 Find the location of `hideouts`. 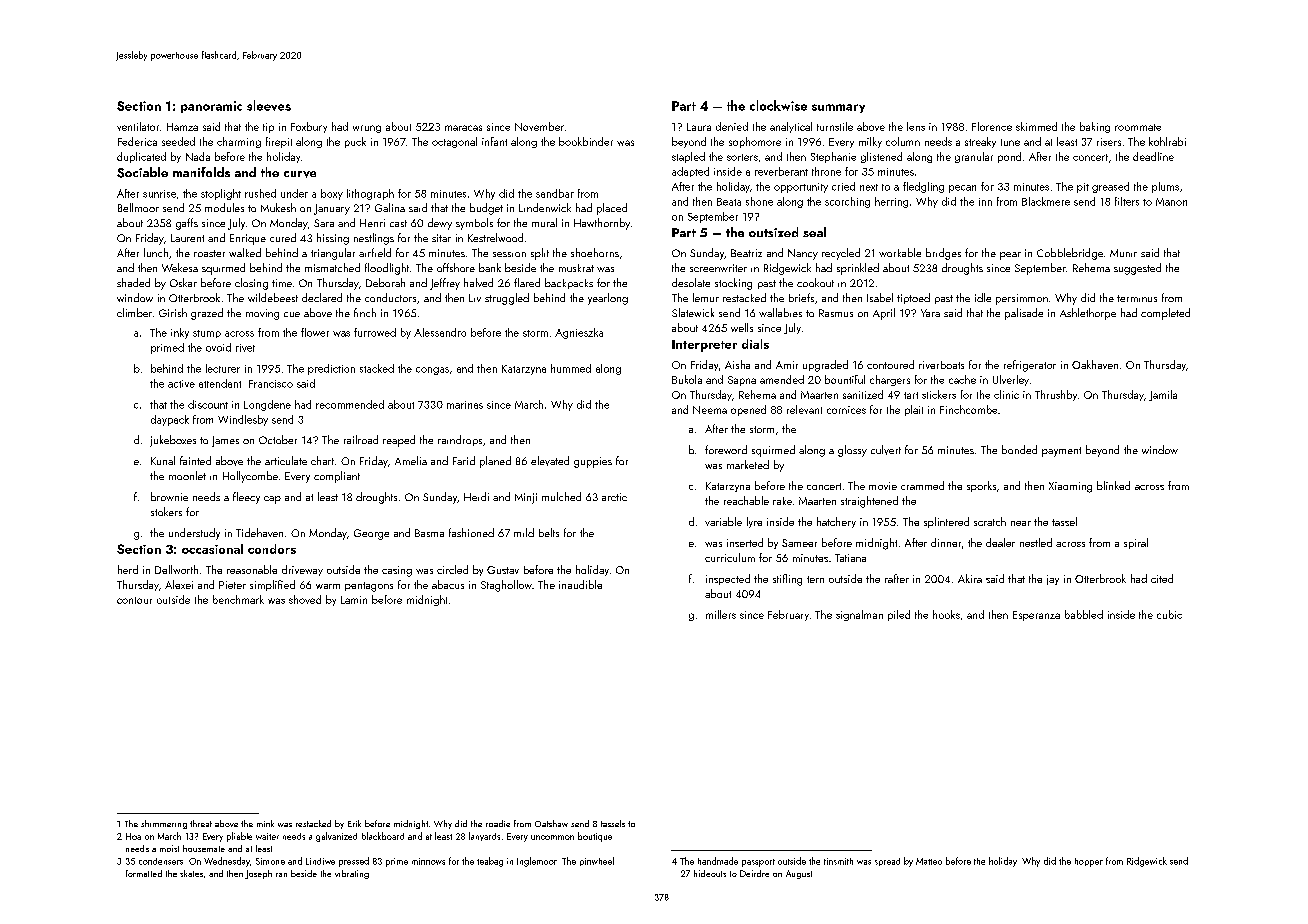

hideouts is located at coordinates (710, 873).
